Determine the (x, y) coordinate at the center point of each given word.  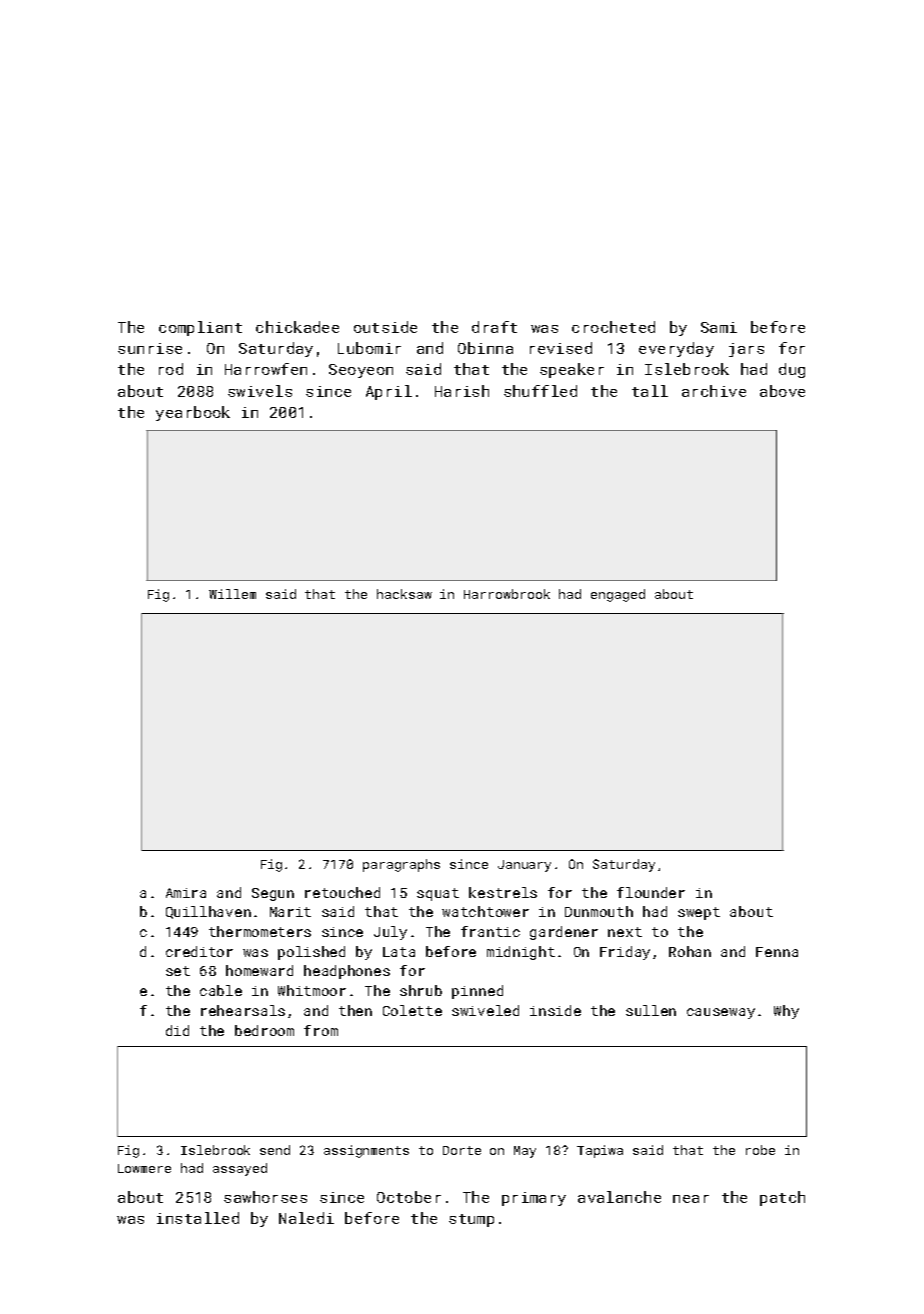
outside (385, 327)
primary (534, 1199)
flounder (651, 892)
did (177, 1030)
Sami (719, 327)
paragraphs (401, 865)
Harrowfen (266, 369)
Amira (186, 893)
